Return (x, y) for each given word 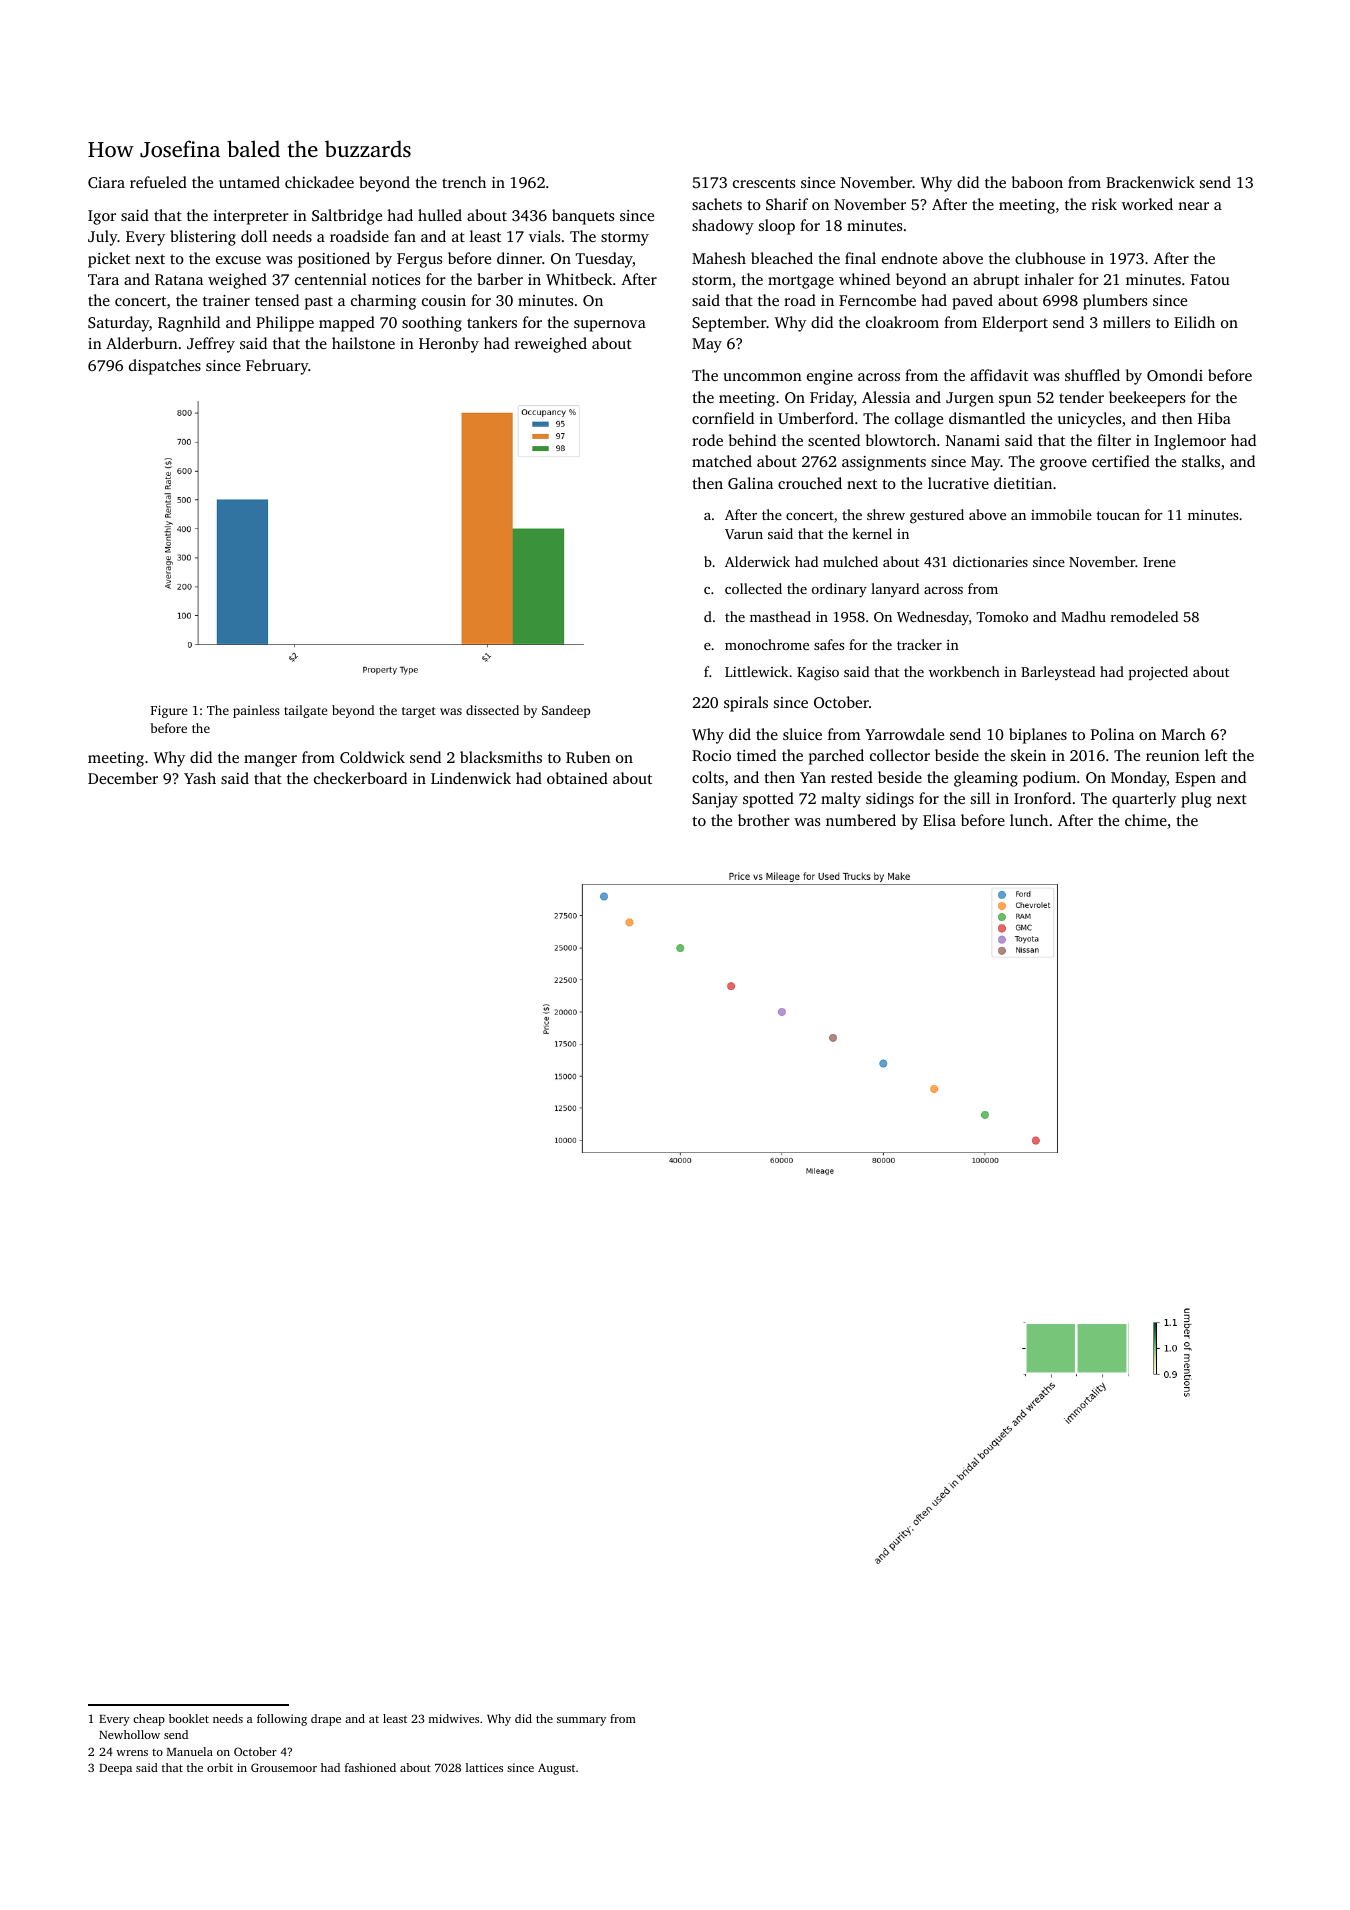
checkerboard (360, 778)
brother (764, 820)
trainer (226, 300)
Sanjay (715, 800)
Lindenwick (471, 778)
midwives (453, 1718)
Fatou (1210, 279)
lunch (1029, 820)
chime (1146, 820)
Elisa (939, 820)
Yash (200, 778)
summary (581, 1721)
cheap (149, 1720)
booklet (189, 1718)
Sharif (787, 204)
